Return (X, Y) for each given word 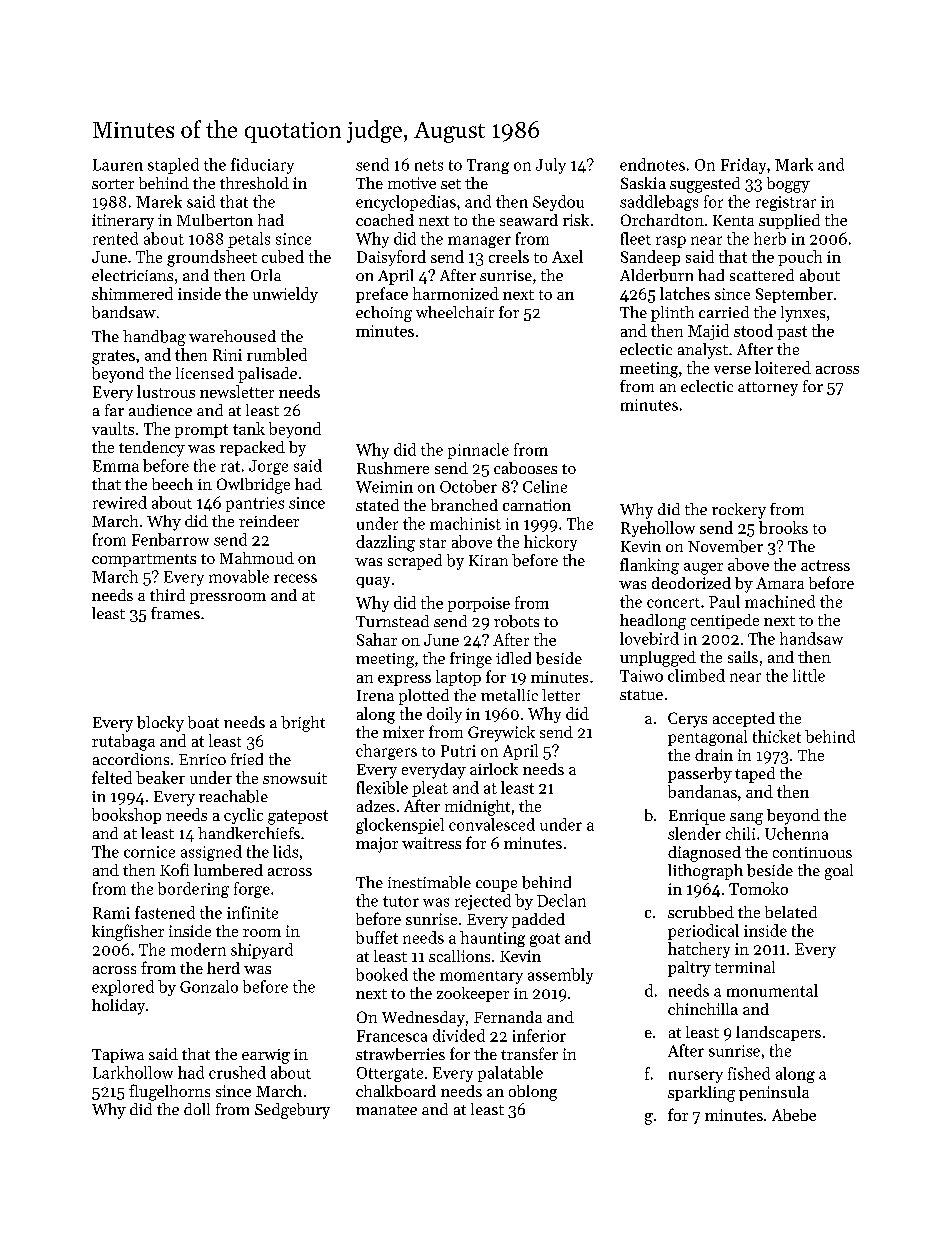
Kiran (488, 560)
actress (825, 565)
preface (382, 295)
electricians (132, 275)
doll (197, 1109)
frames (175, 613)
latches (685, 293)
